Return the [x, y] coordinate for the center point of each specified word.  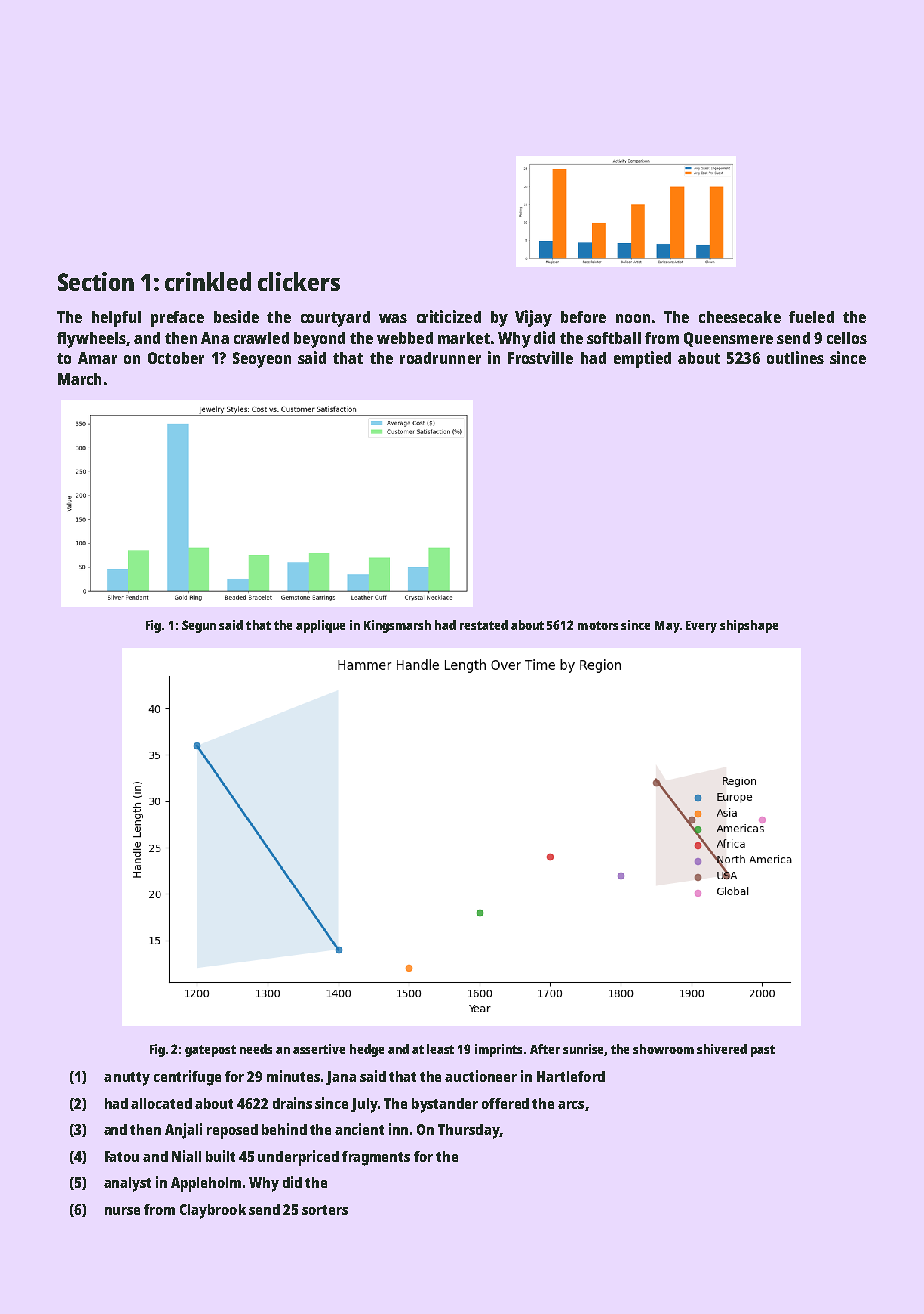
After [545, 1049]
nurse [122, 1211]
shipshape [749, 626]
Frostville [540, 357]
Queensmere [728, 339]
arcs [571, 1105]
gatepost [210, 1051]
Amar [97, 358]
